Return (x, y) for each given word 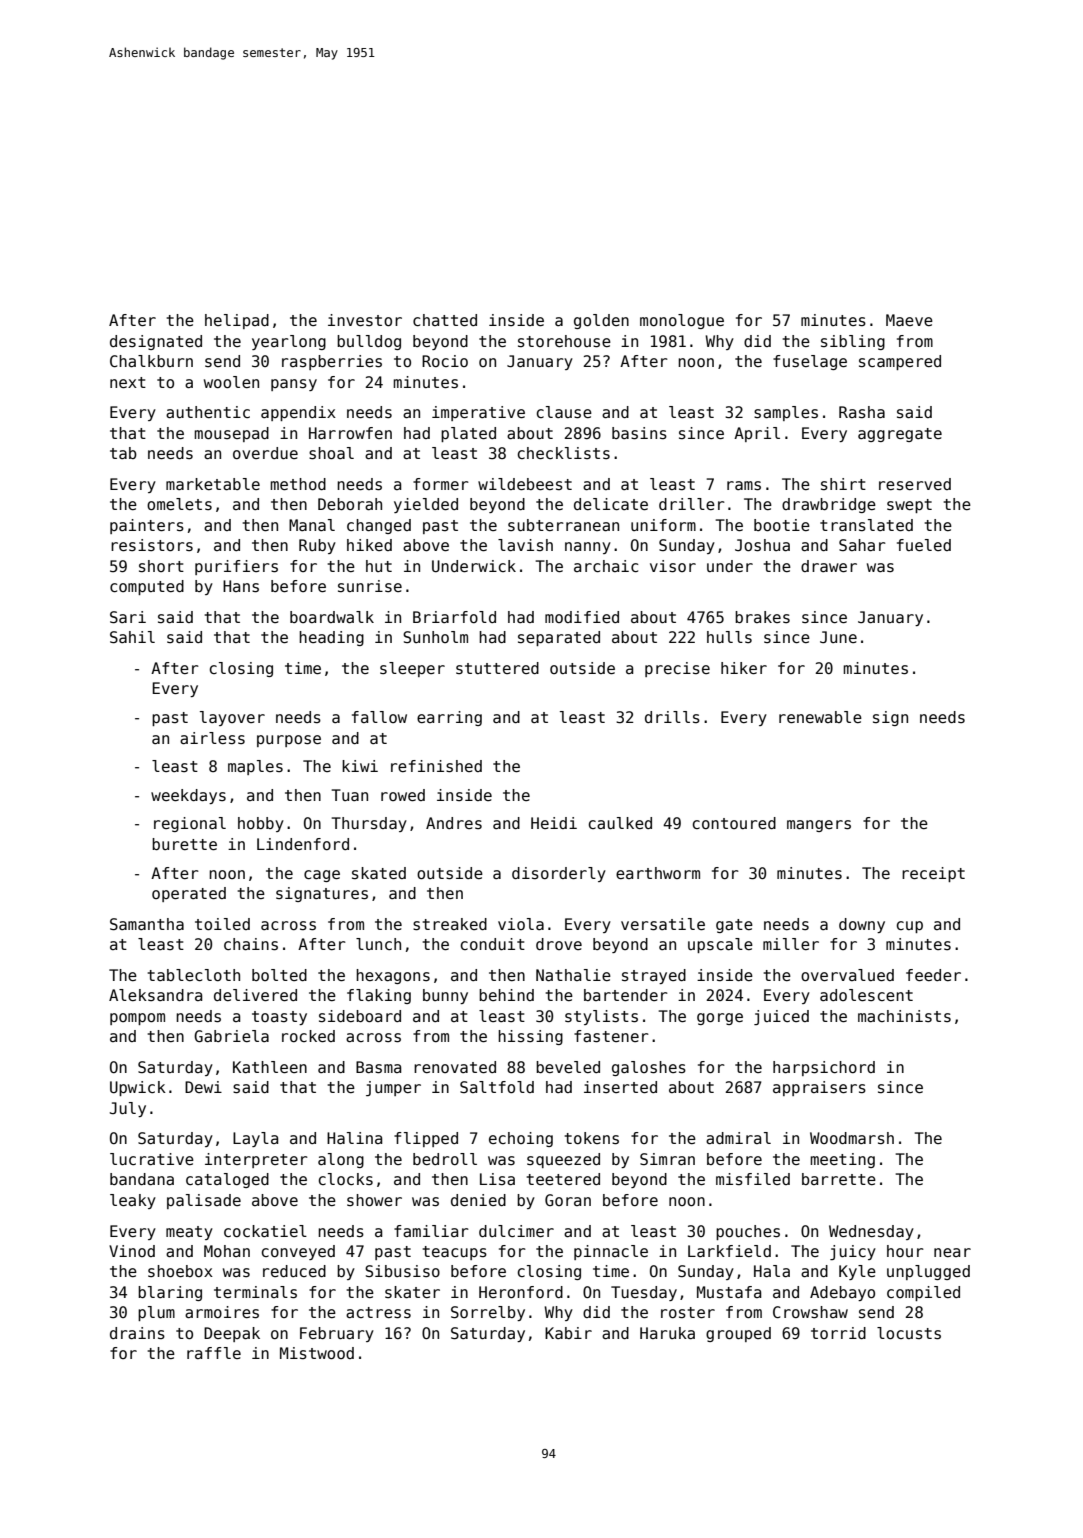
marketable (213, 484)
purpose (289, 741)
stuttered (497, 668)
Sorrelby (488, 1313)
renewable (820, 717)
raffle (214, 1353)
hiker (744, 668)
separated (559, 638)
